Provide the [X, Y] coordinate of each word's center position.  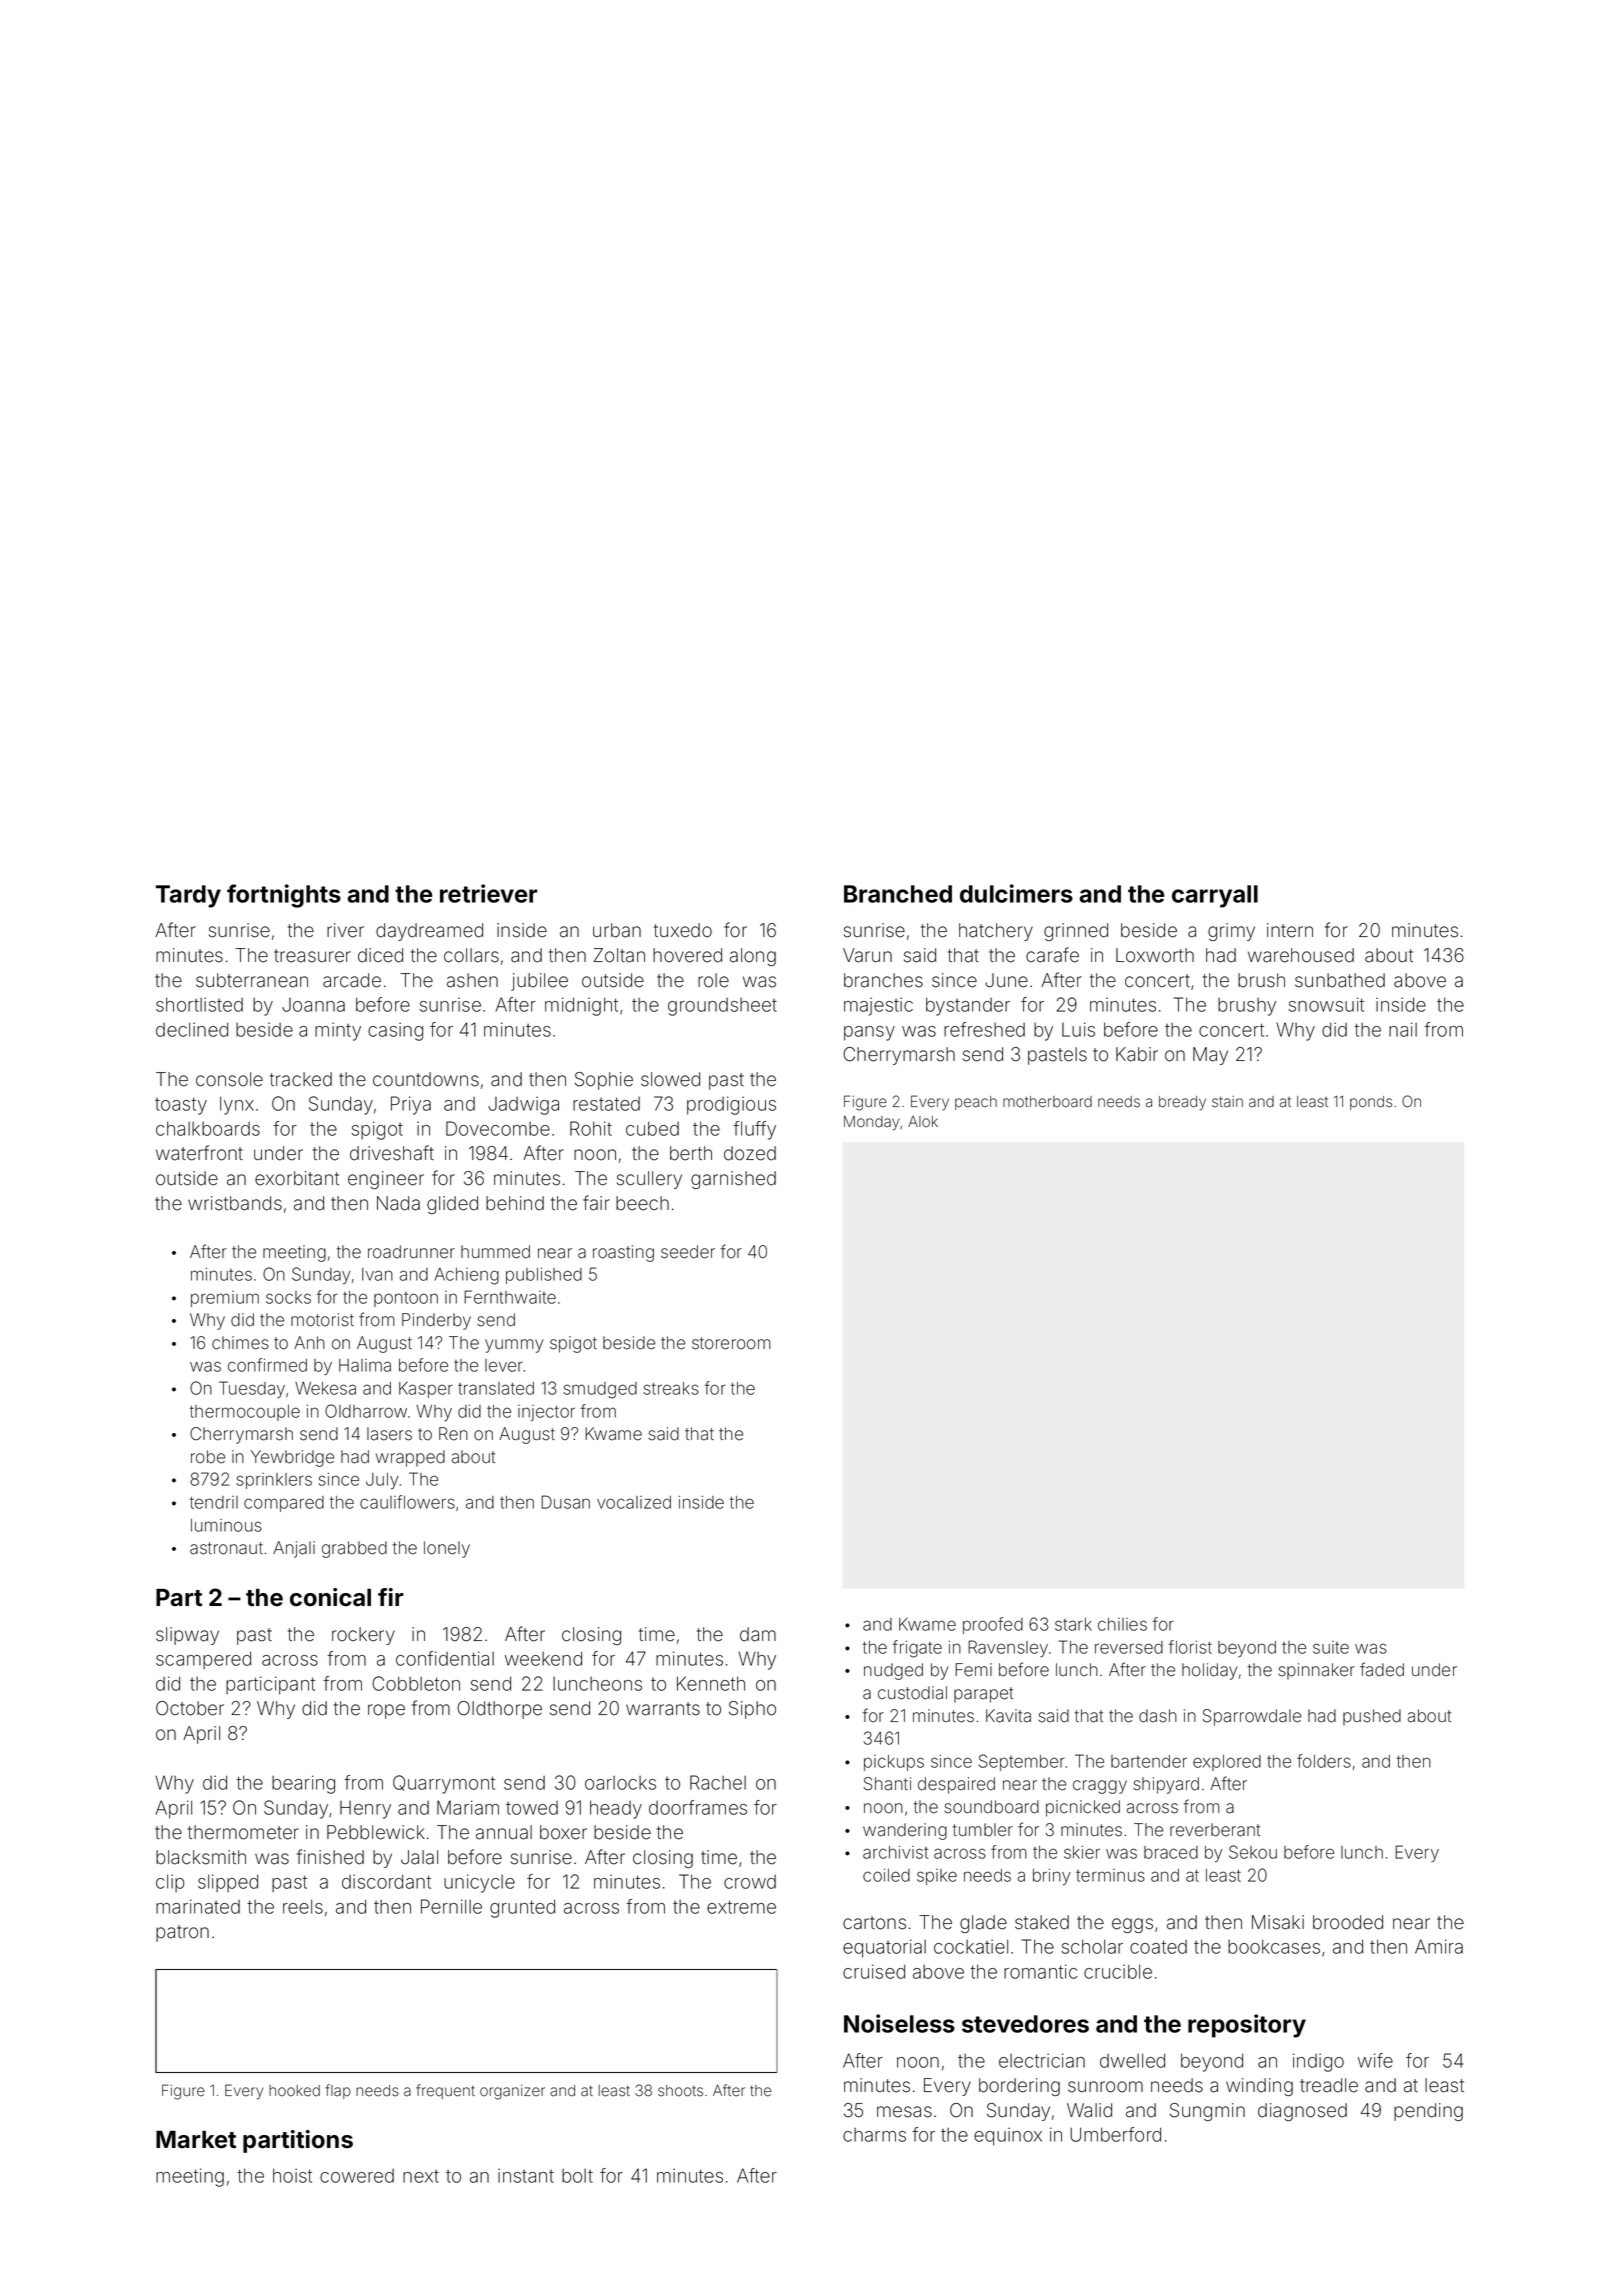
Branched [898, 894]
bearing [303, 1784]
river [345, 930]
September [1022, 1762]
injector [546, 1413]
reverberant [1215, 1830]
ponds [1371, 1103]
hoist [292, 2175]
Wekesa [325, 1388]
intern [1290, 930]
